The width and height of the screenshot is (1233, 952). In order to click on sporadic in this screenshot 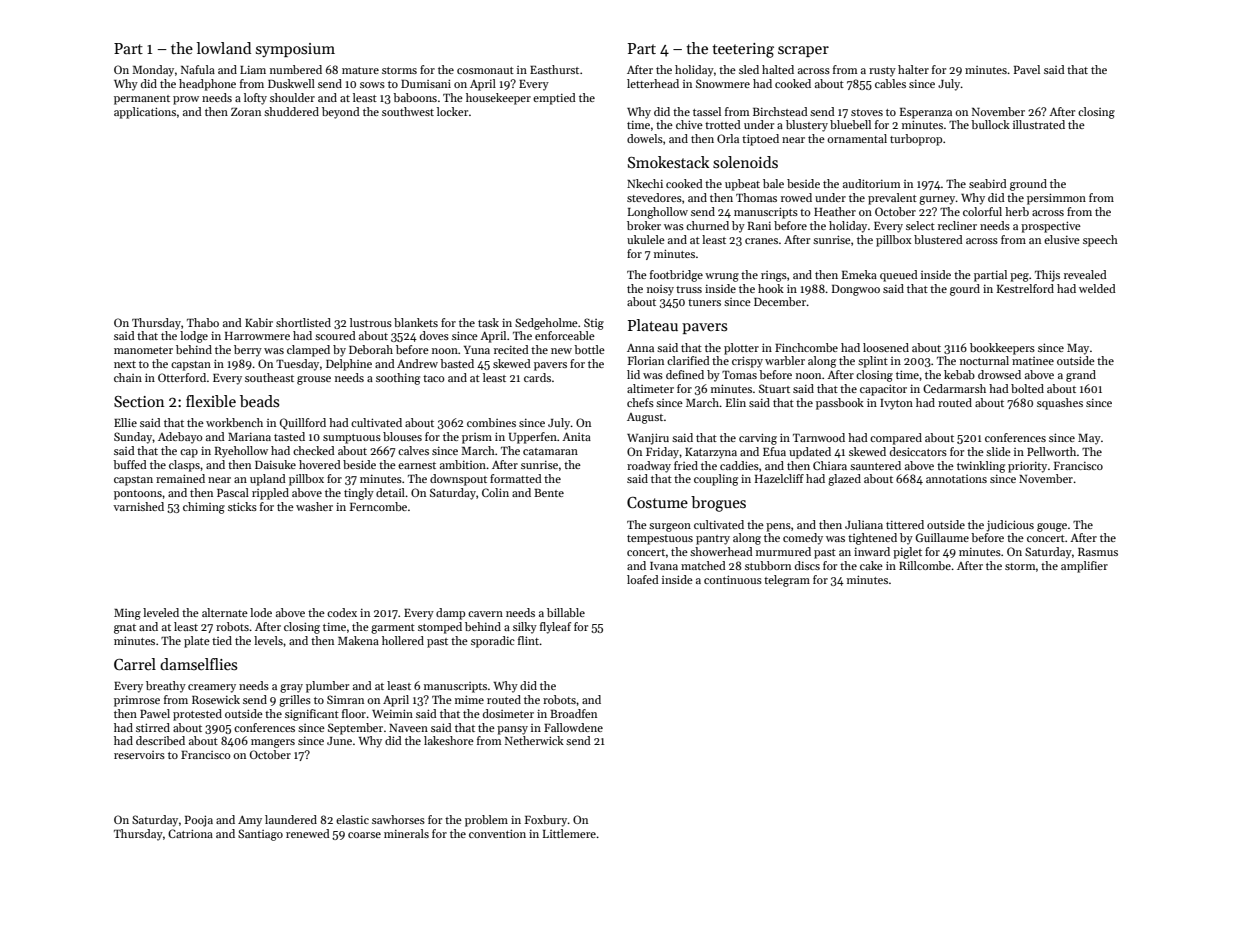, I will do `click(493, 642)`.
